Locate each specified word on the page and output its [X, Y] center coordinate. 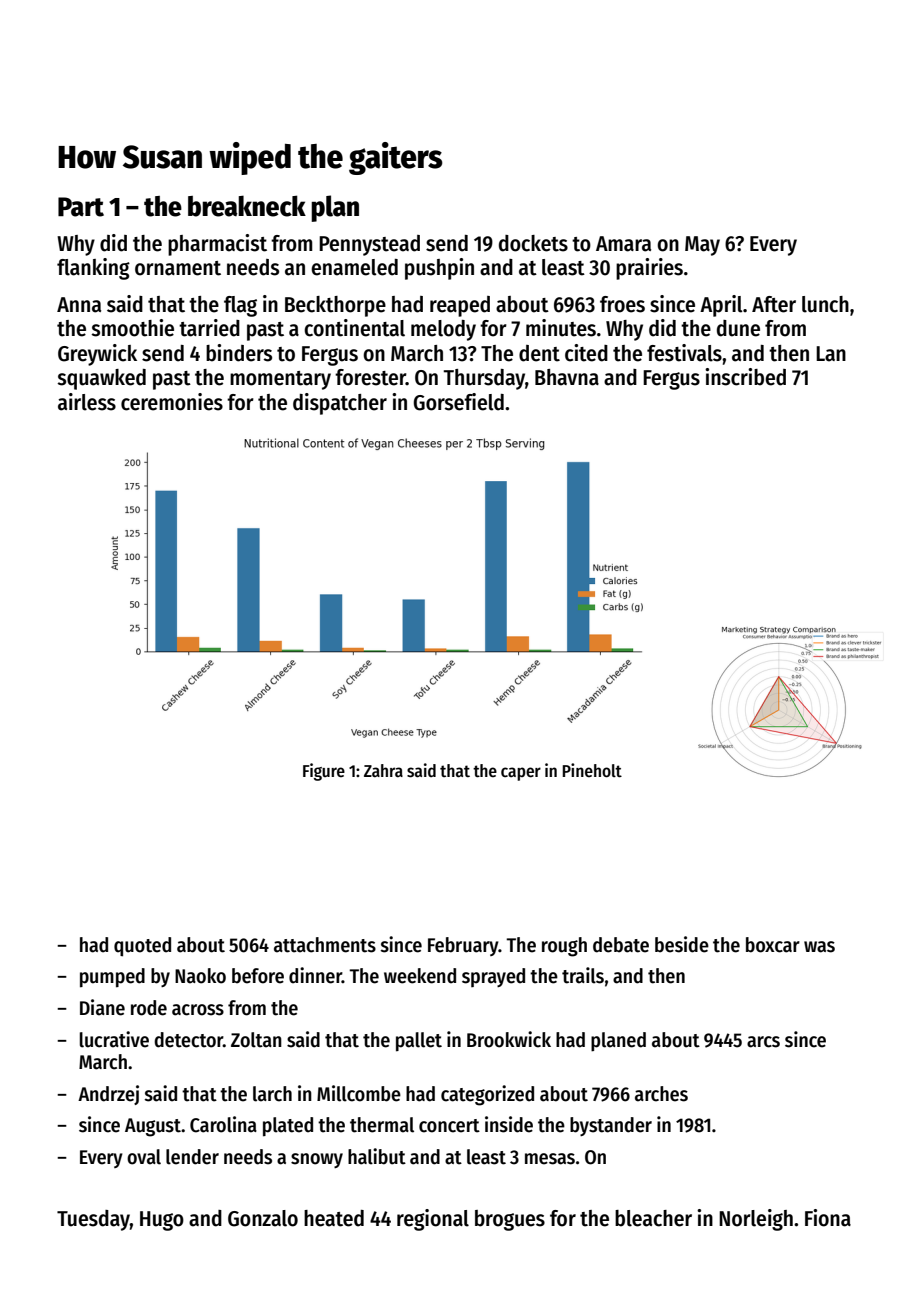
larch [272, 1094]
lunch [825, 304]
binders [239, 353]
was [819, 947]
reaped [460, 306]
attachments [325, 945]
